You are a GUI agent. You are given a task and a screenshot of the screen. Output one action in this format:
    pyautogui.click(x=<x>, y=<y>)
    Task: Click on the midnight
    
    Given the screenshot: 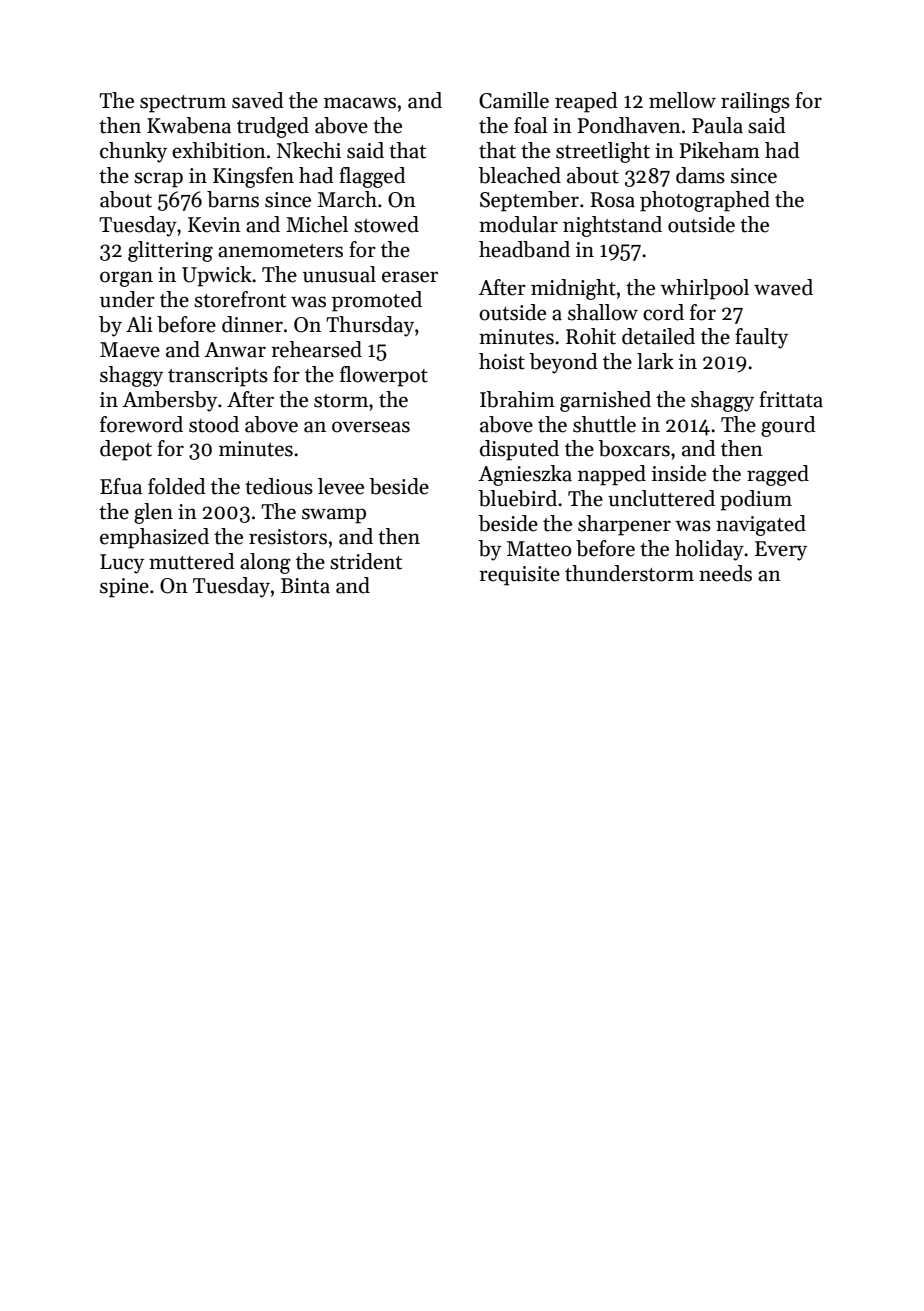 What is the action you would take?
    pyautogui.click(x=573, y=289)
